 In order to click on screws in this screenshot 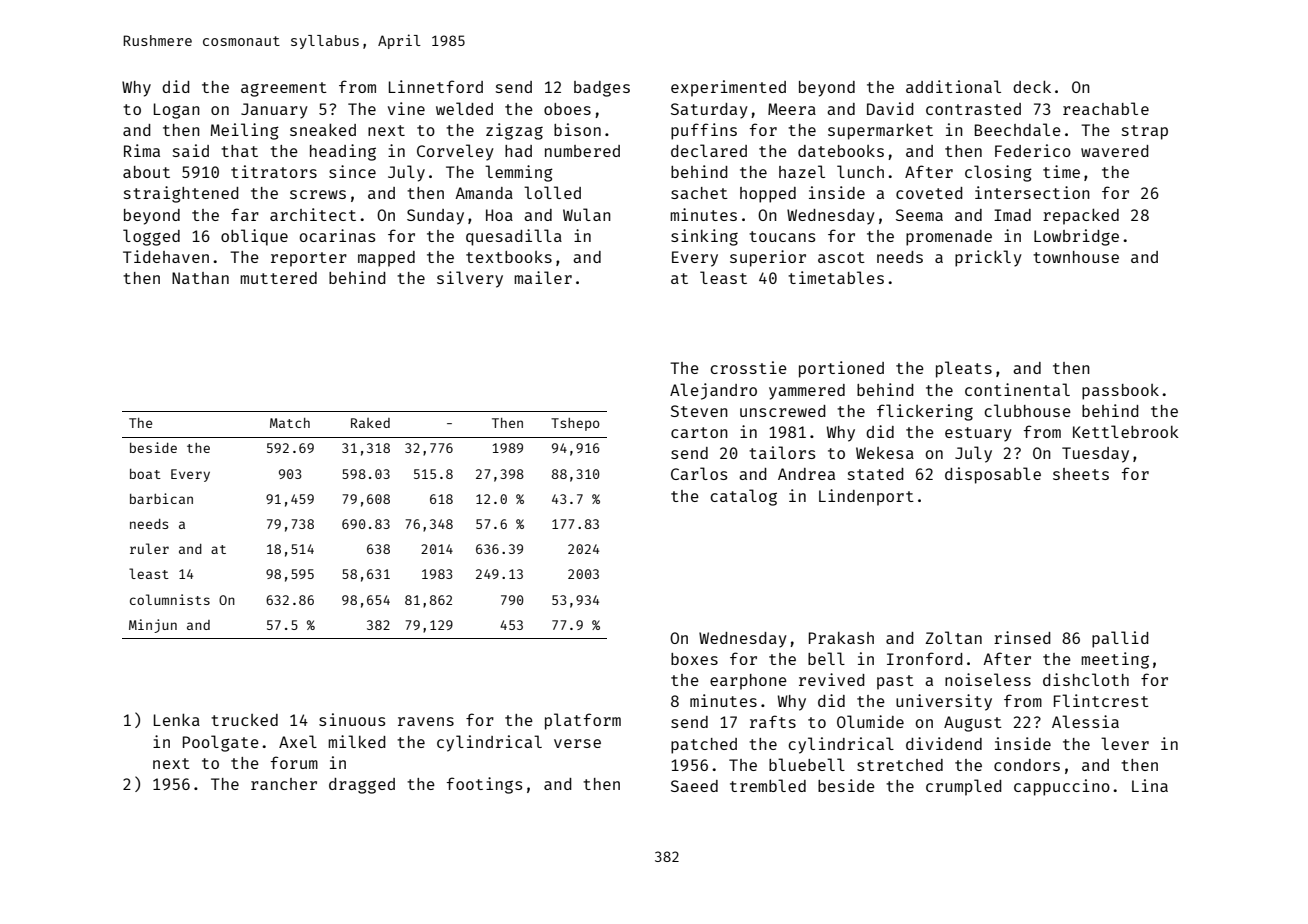, I will do `click(318, 194)`.
